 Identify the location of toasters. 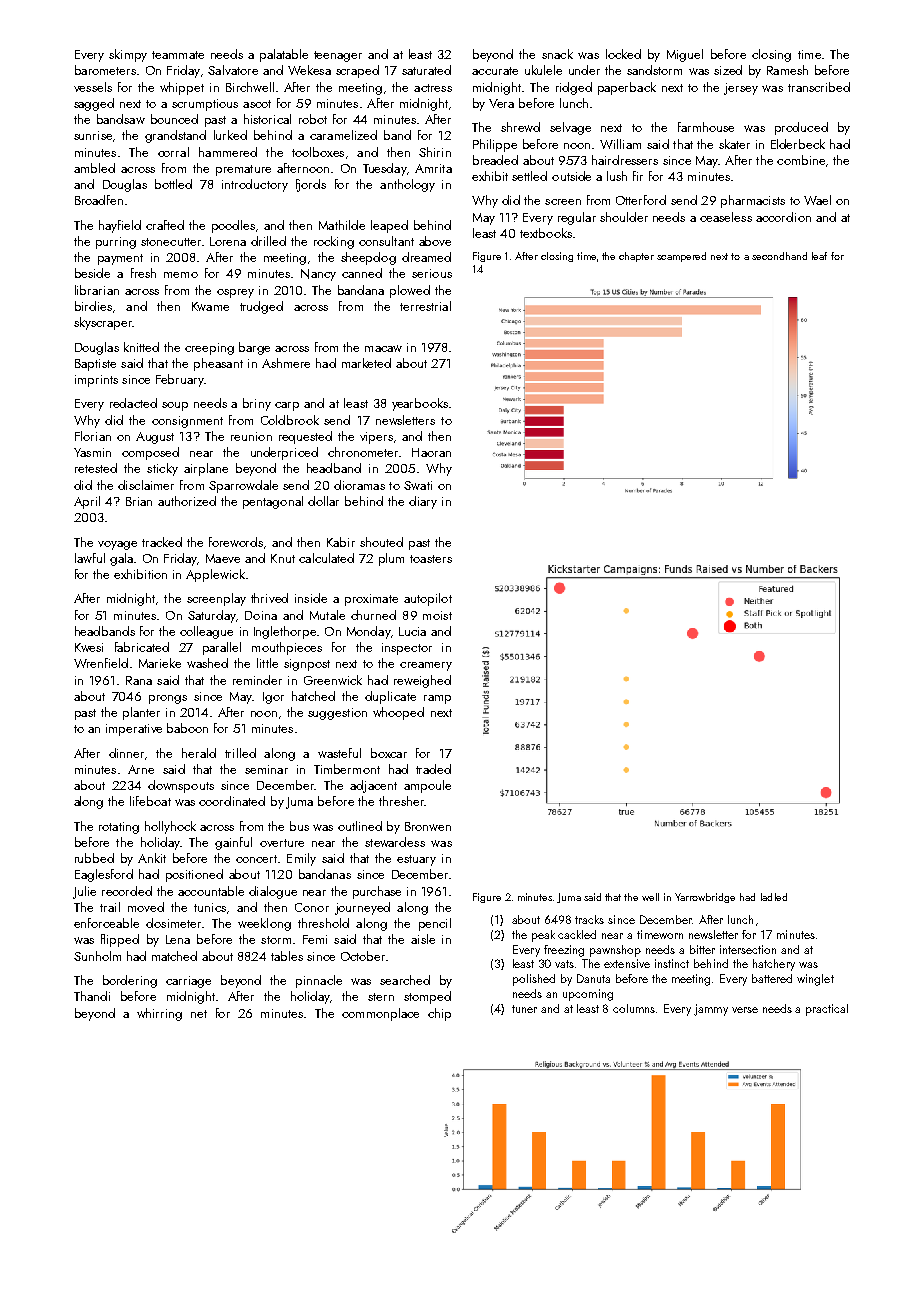
(431, 559).
